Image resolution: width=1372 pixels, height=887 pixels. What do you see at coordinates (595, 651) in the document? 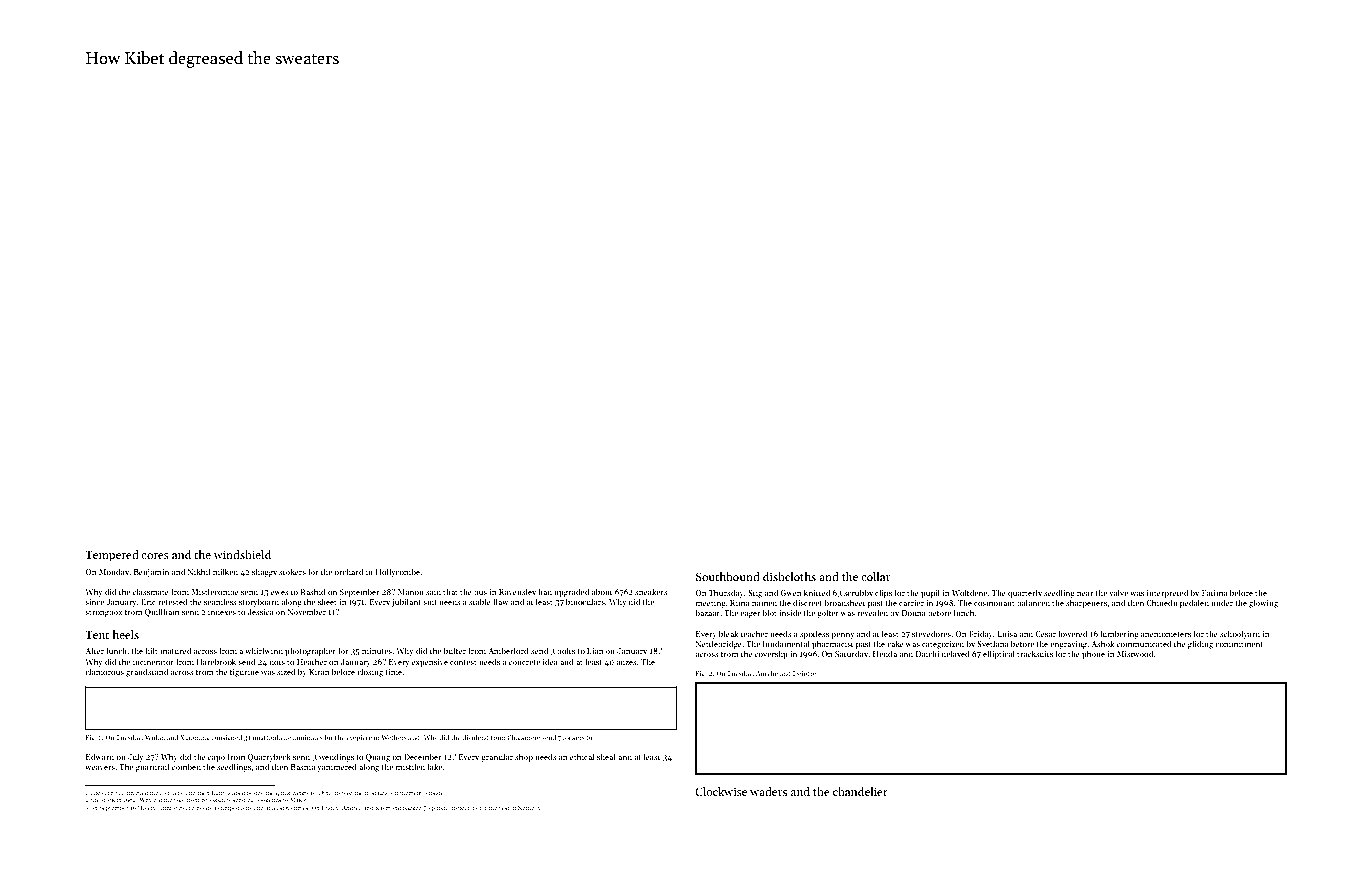
I see `Lian` at bounding box center [595, 651].
